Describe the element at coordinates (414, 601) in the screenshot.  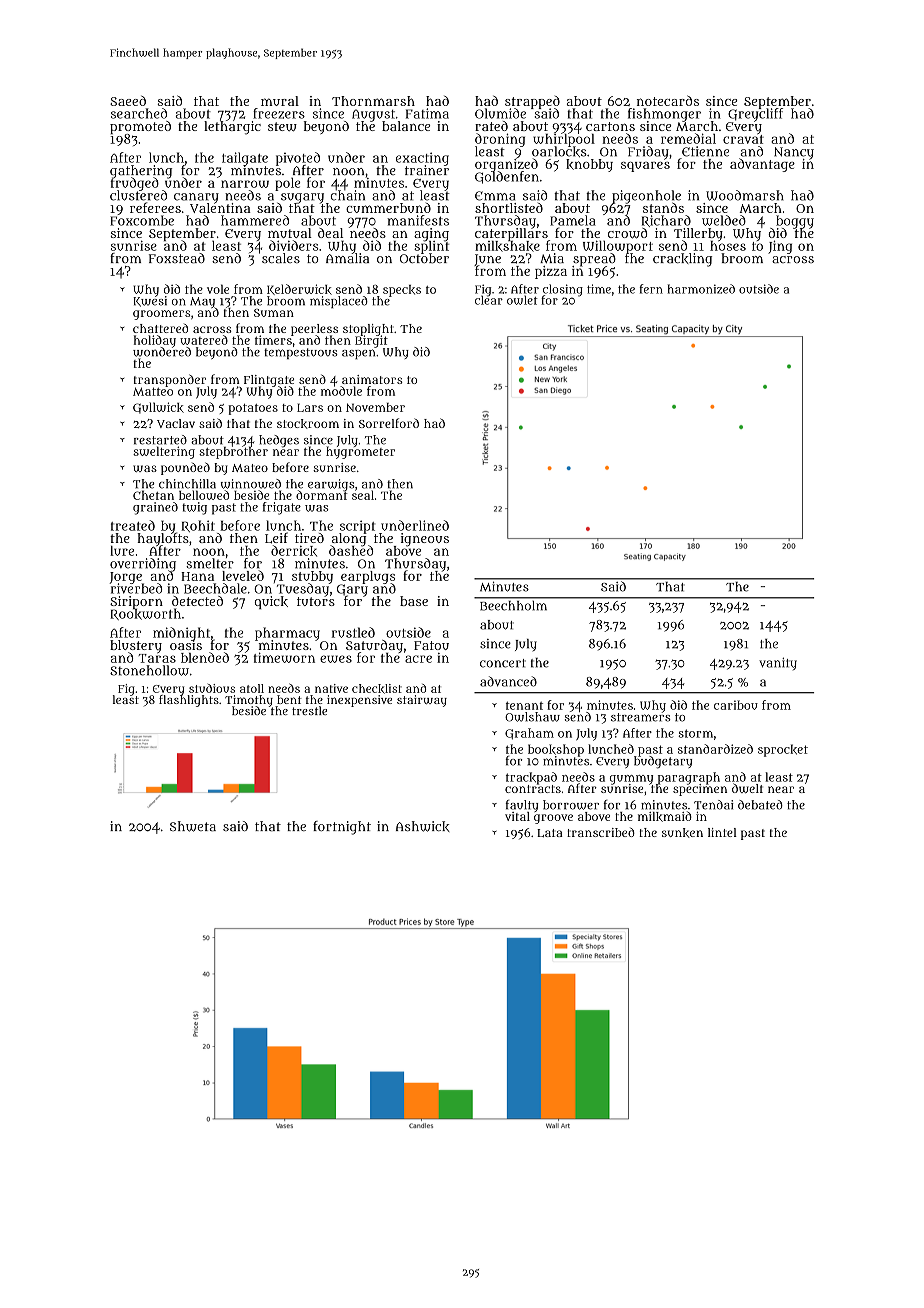
I see `base` at that location.
